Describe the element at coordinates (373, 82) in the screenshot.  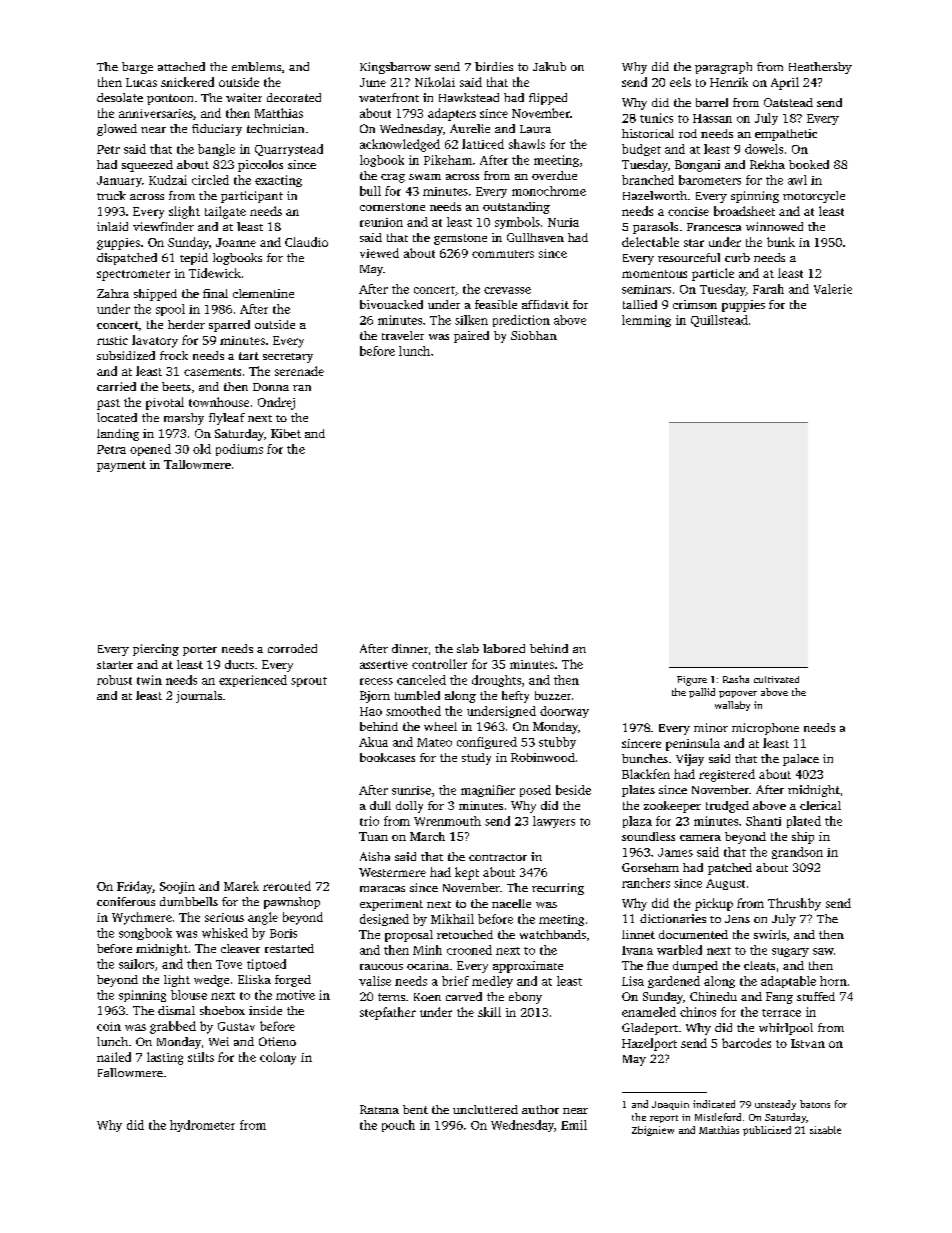
I see `June` at that location.
